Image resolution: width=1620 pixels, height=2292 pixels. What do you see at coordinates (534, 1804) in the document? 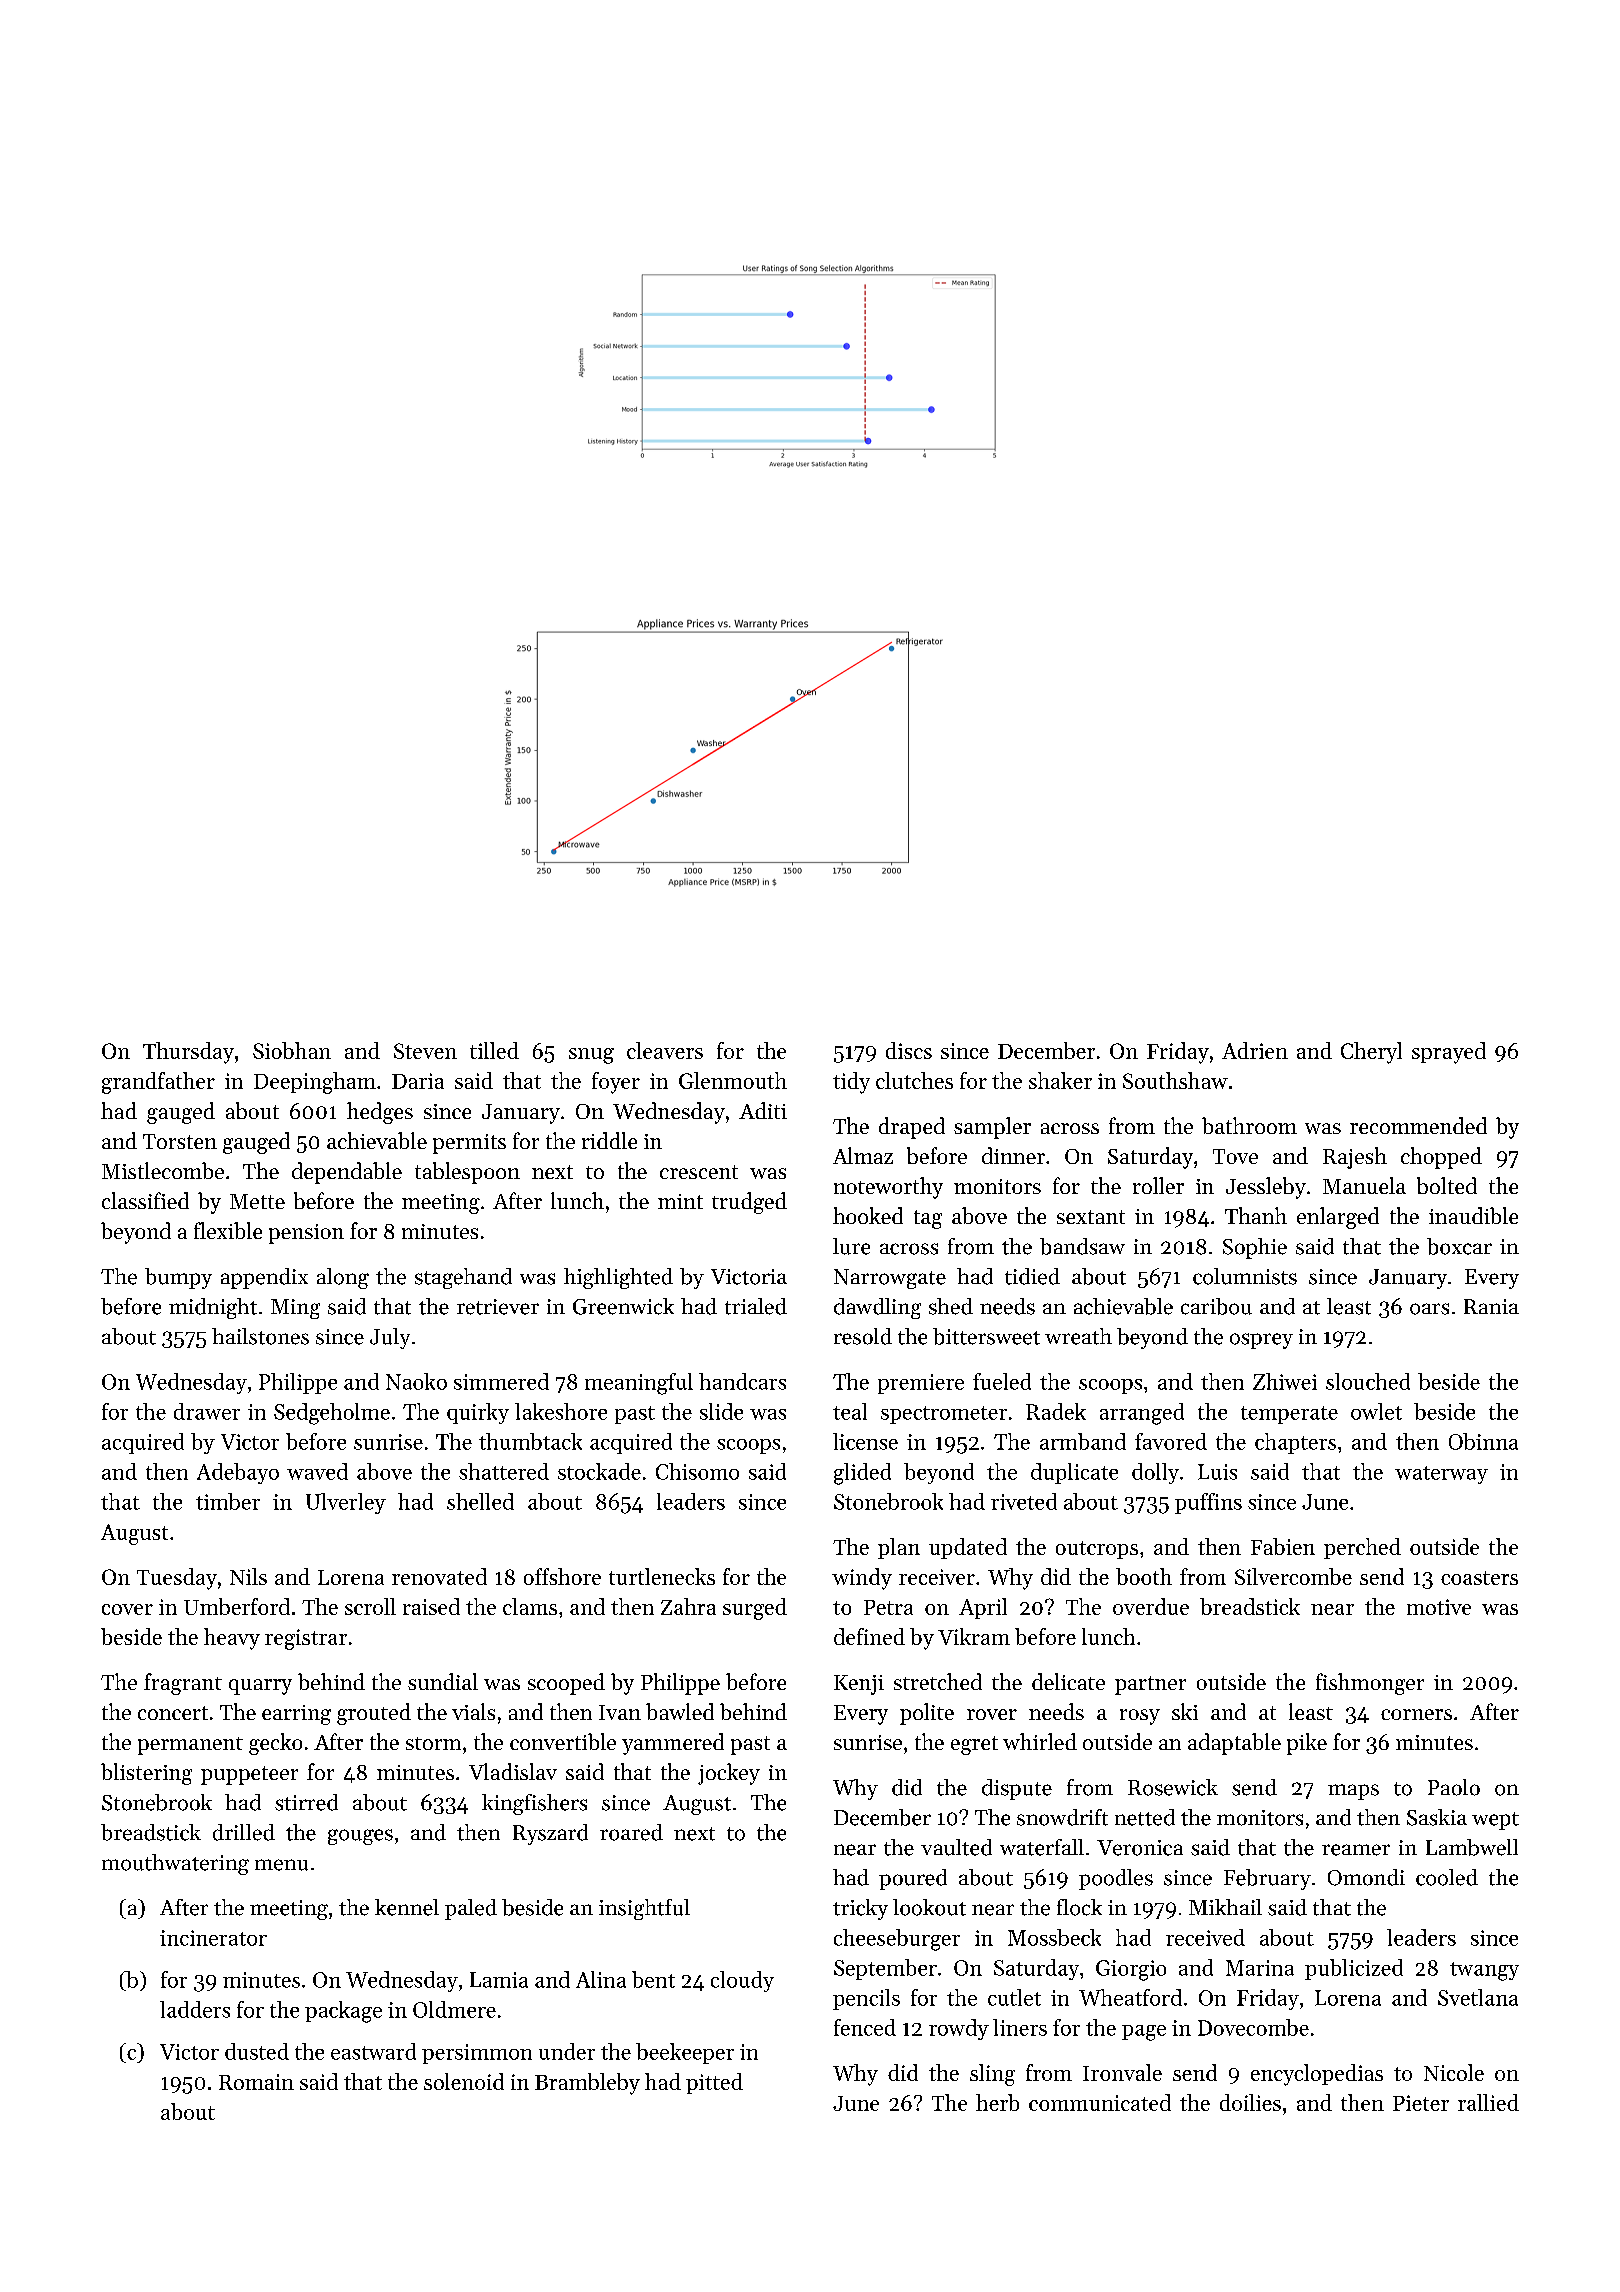
I see `kingfishers` at bounding box center [534, 1804].
